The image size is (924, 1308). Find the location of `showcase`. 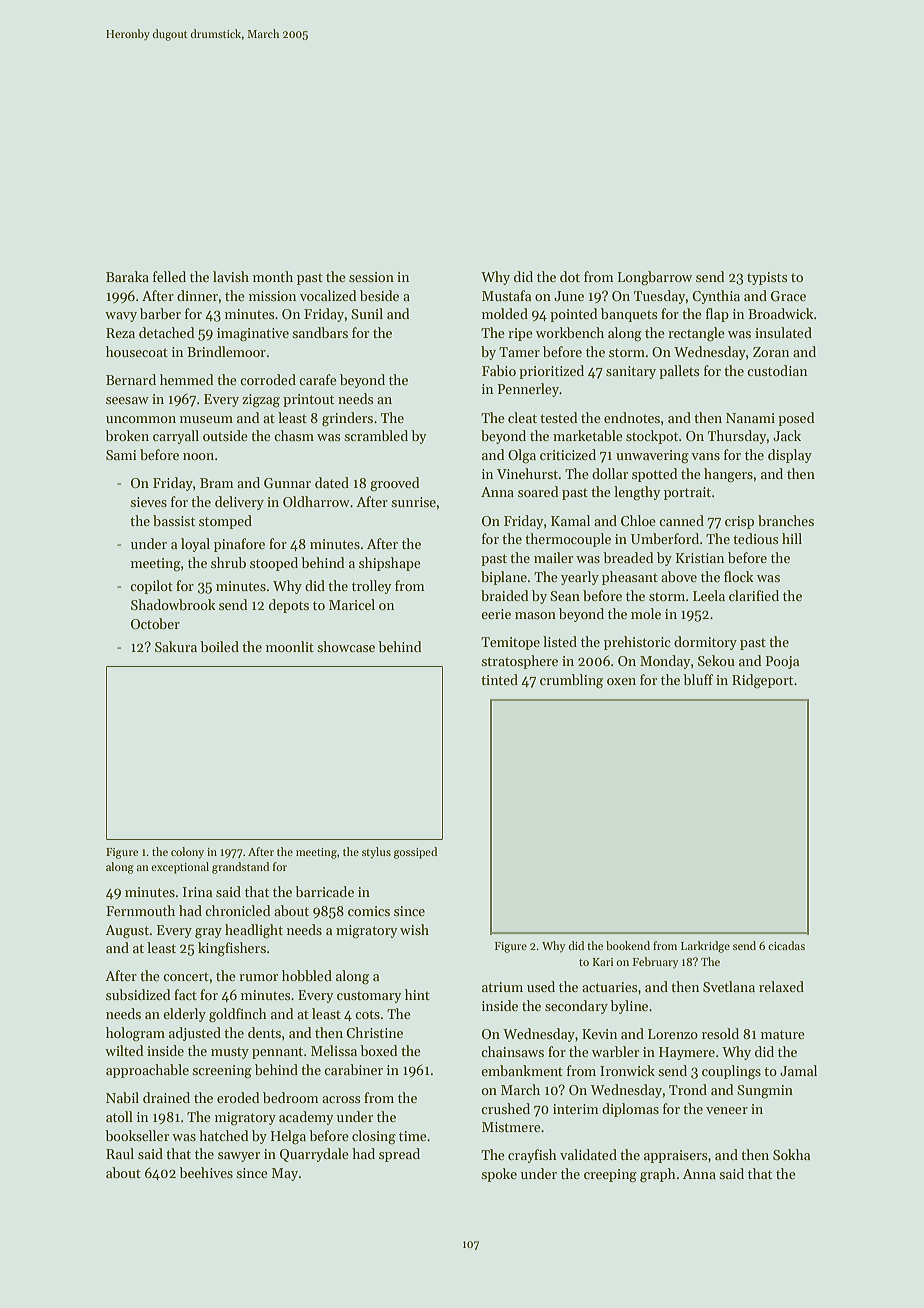

showcase is located at coordinates (346, 646).
